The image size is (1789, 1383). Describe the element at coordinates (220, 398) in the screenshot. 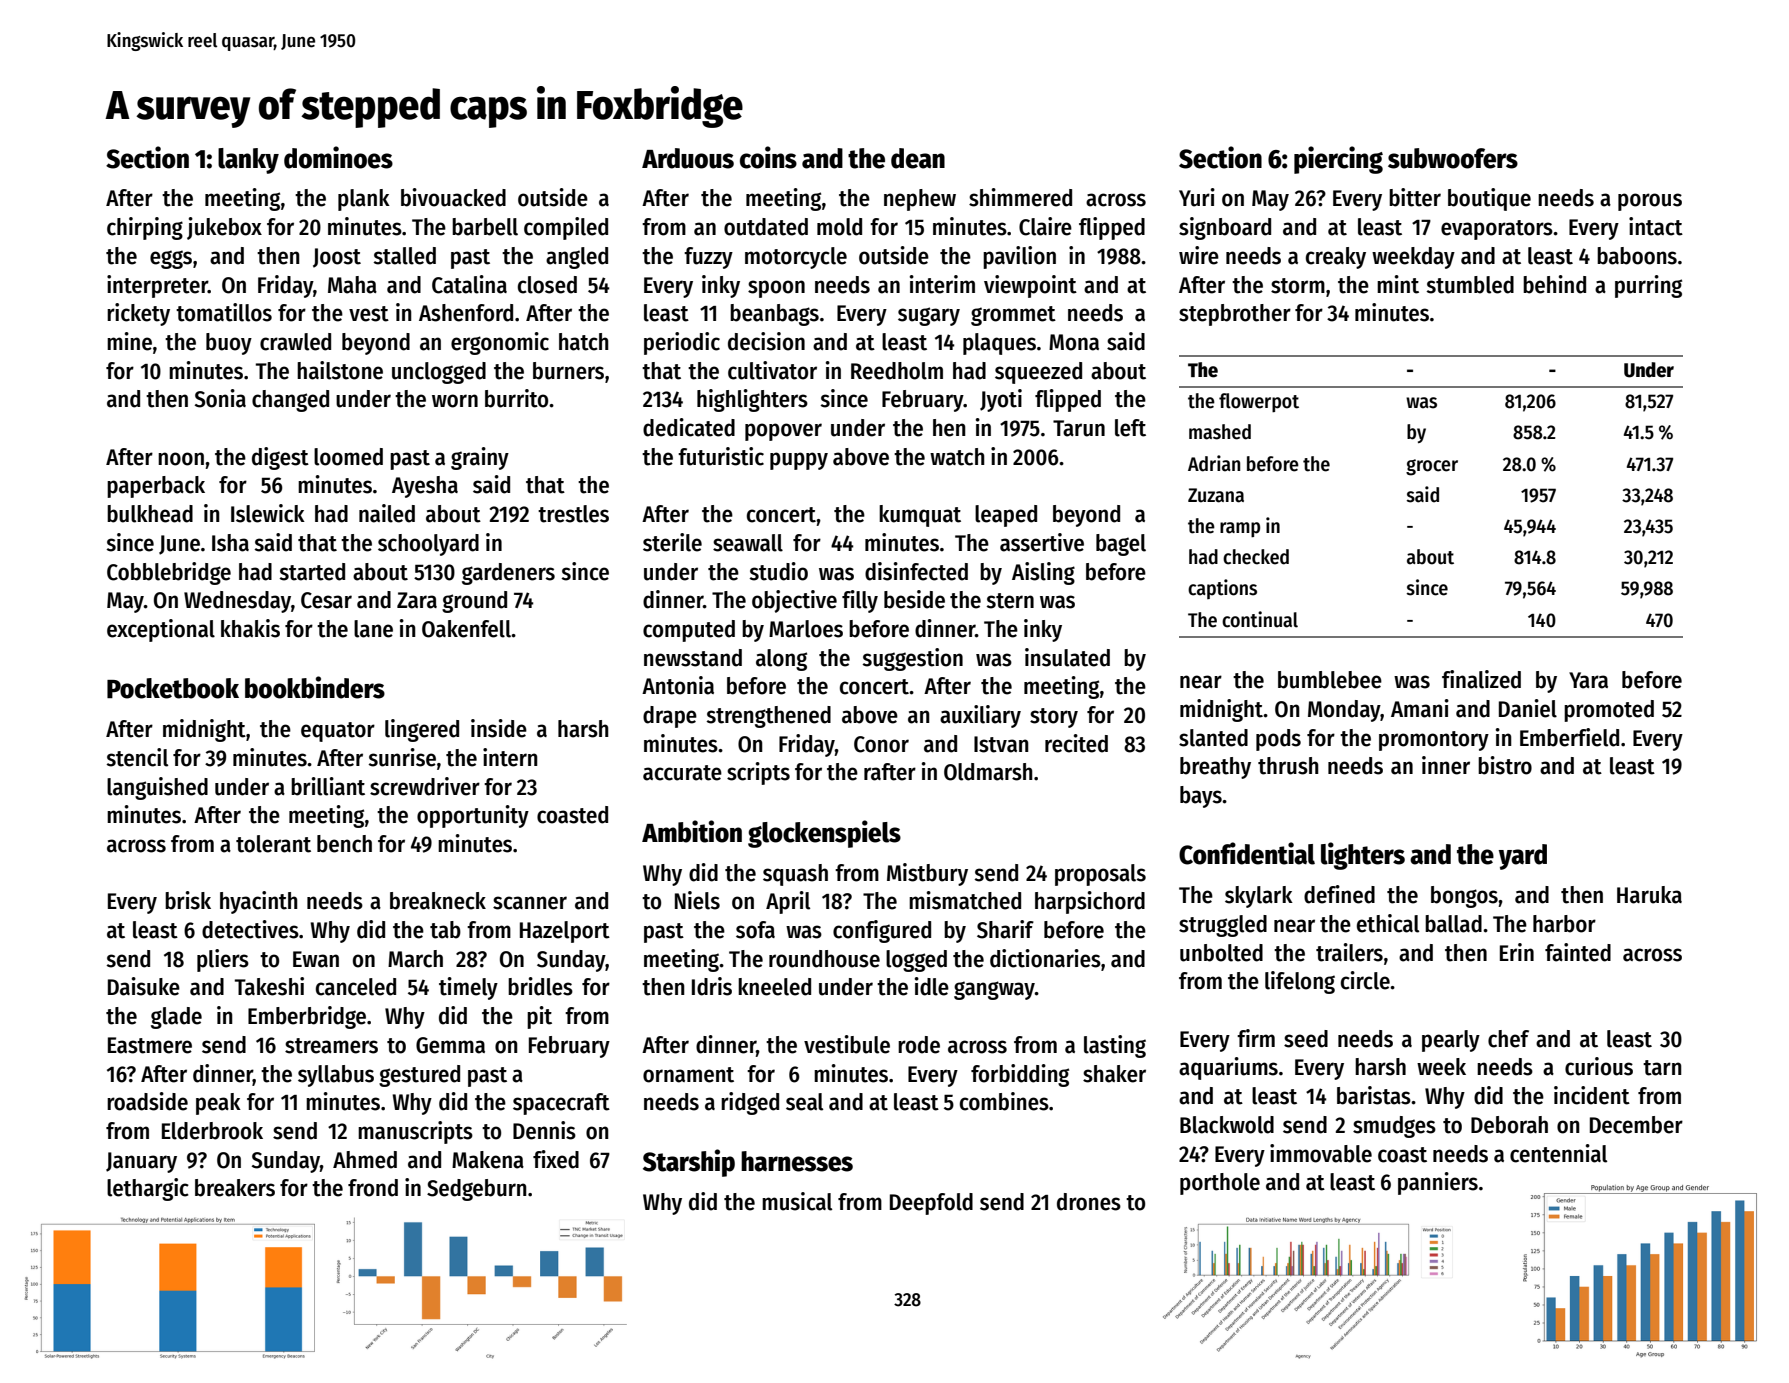

I see `Sonia` at that location.
